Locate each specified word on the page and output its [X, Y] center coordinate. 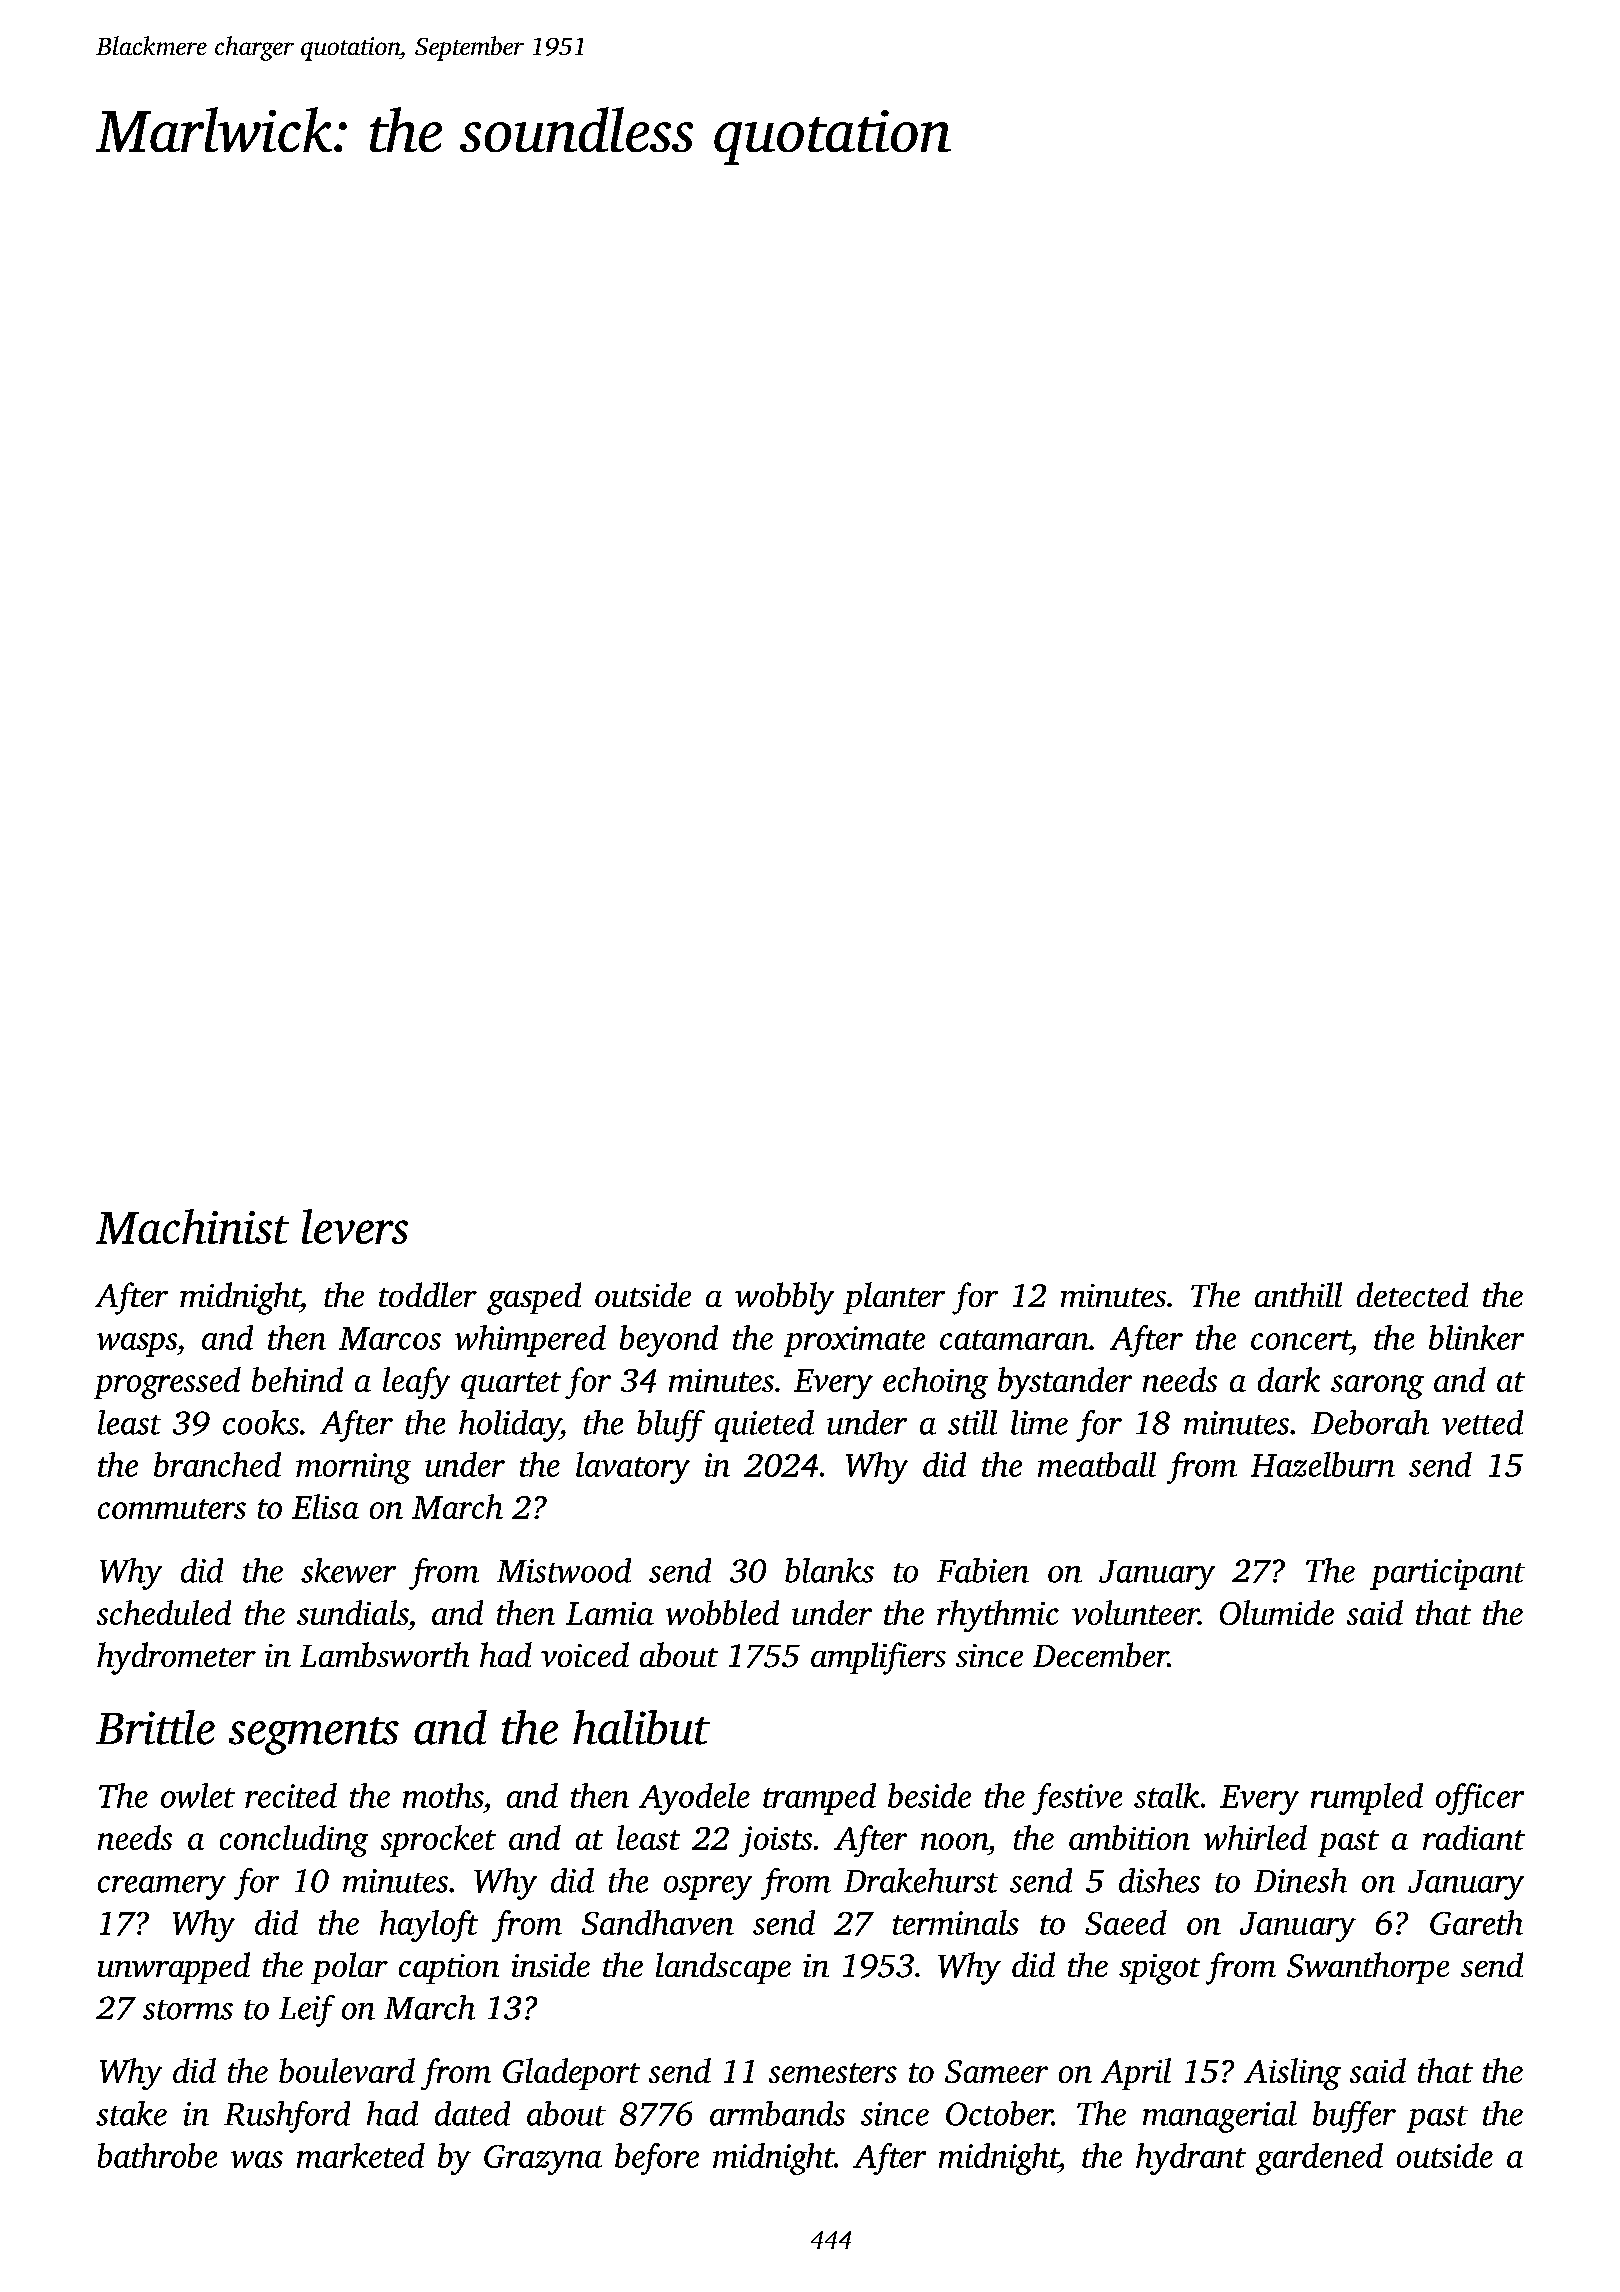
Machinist [192, 1226]
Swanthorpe [1368, 1968]
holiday [510, 1426]
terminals [956, 1922]
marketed [361, 2155]
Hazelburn [1323, 1464]
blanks [829, 1570]
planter [894, 1298]
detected [1412, 1294]
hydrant [1191, 2159]
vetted [1482, 1422]
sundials [352, 1612]
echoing [935, 1383]
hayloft [429, 1926]
